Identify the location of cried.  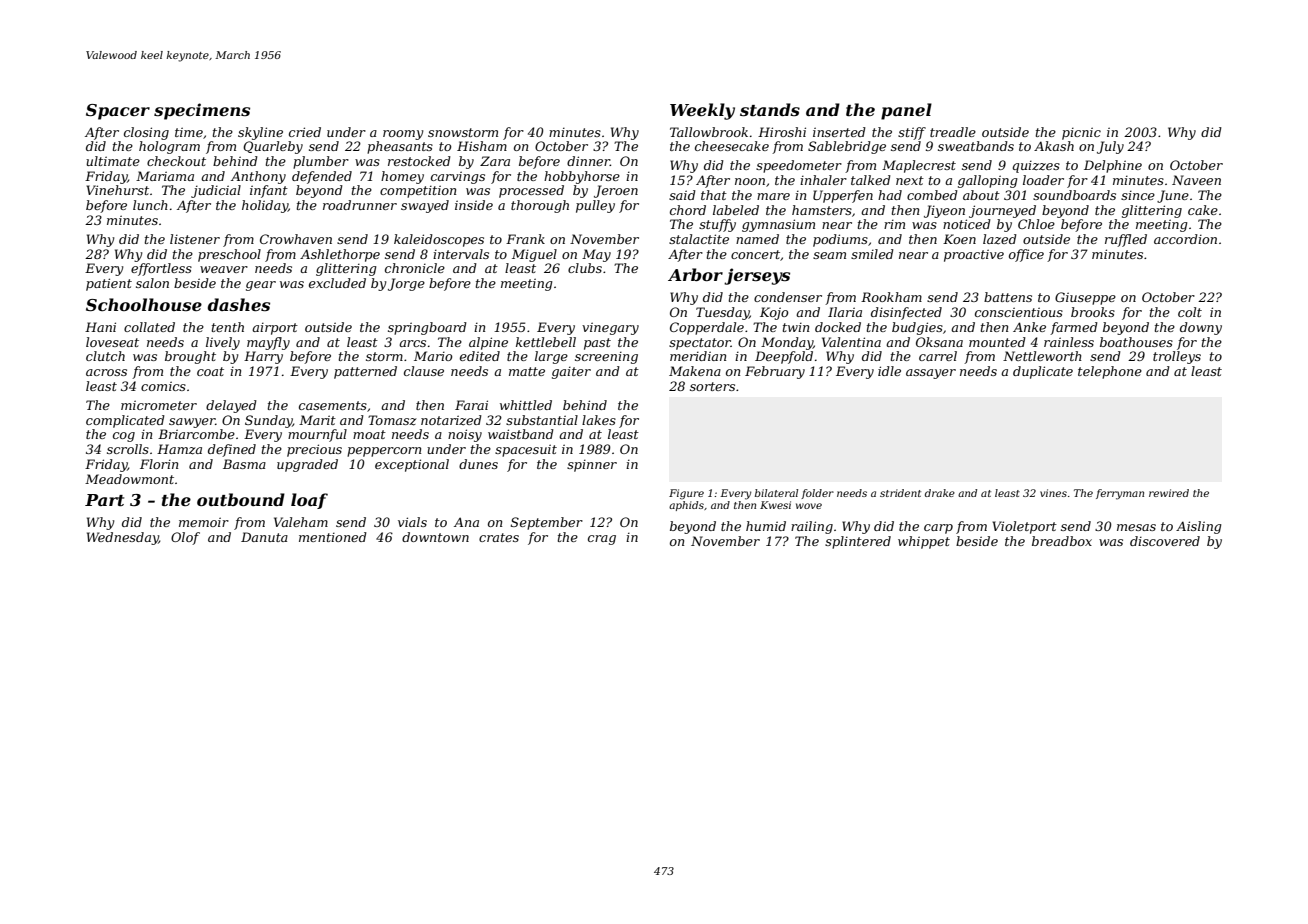
(305, 132).
